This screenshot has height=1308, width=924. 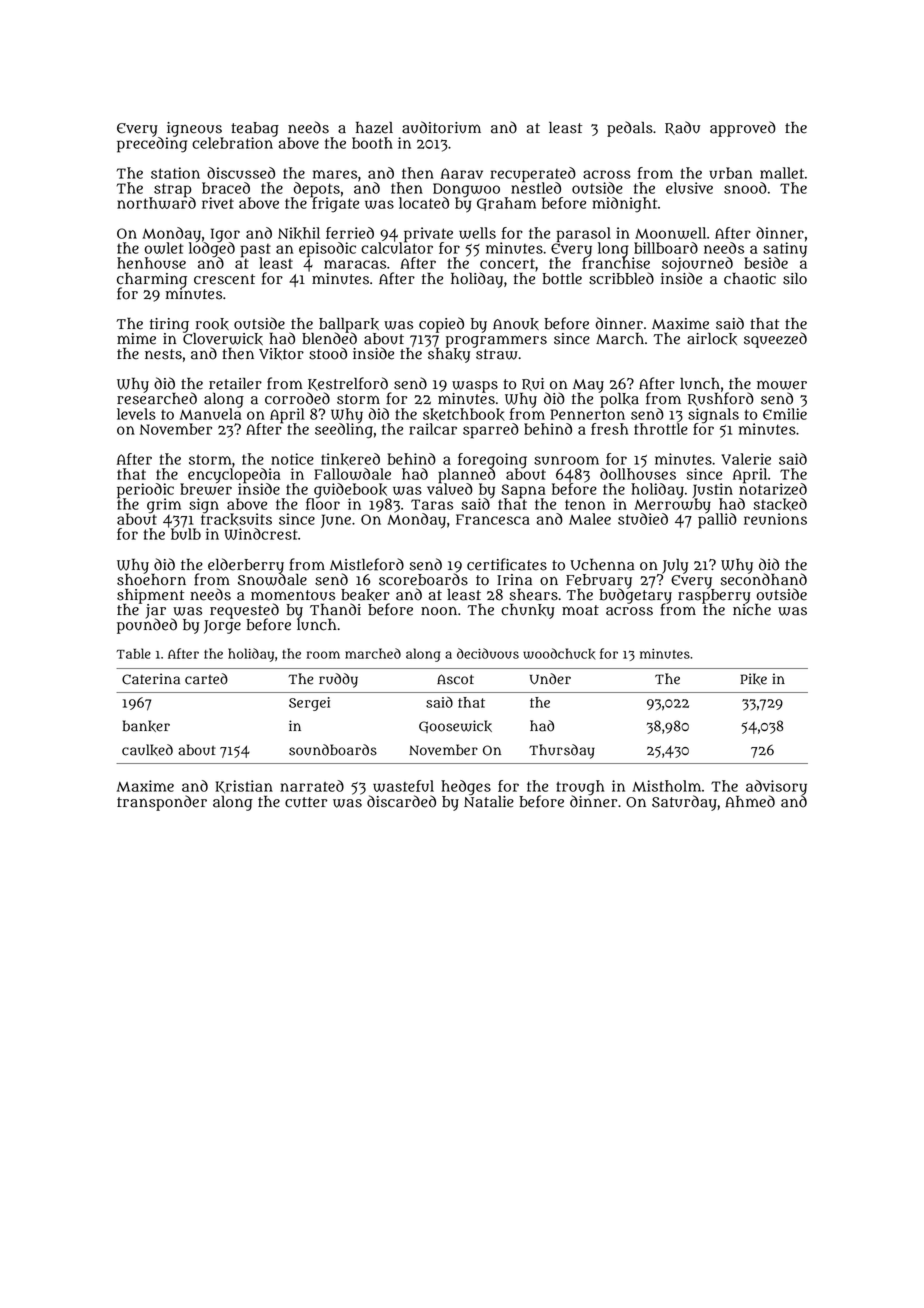 What do you see at coordinates (186, 534) in the screenshot?
I see `bulb` at bounding box center [186, 534].
